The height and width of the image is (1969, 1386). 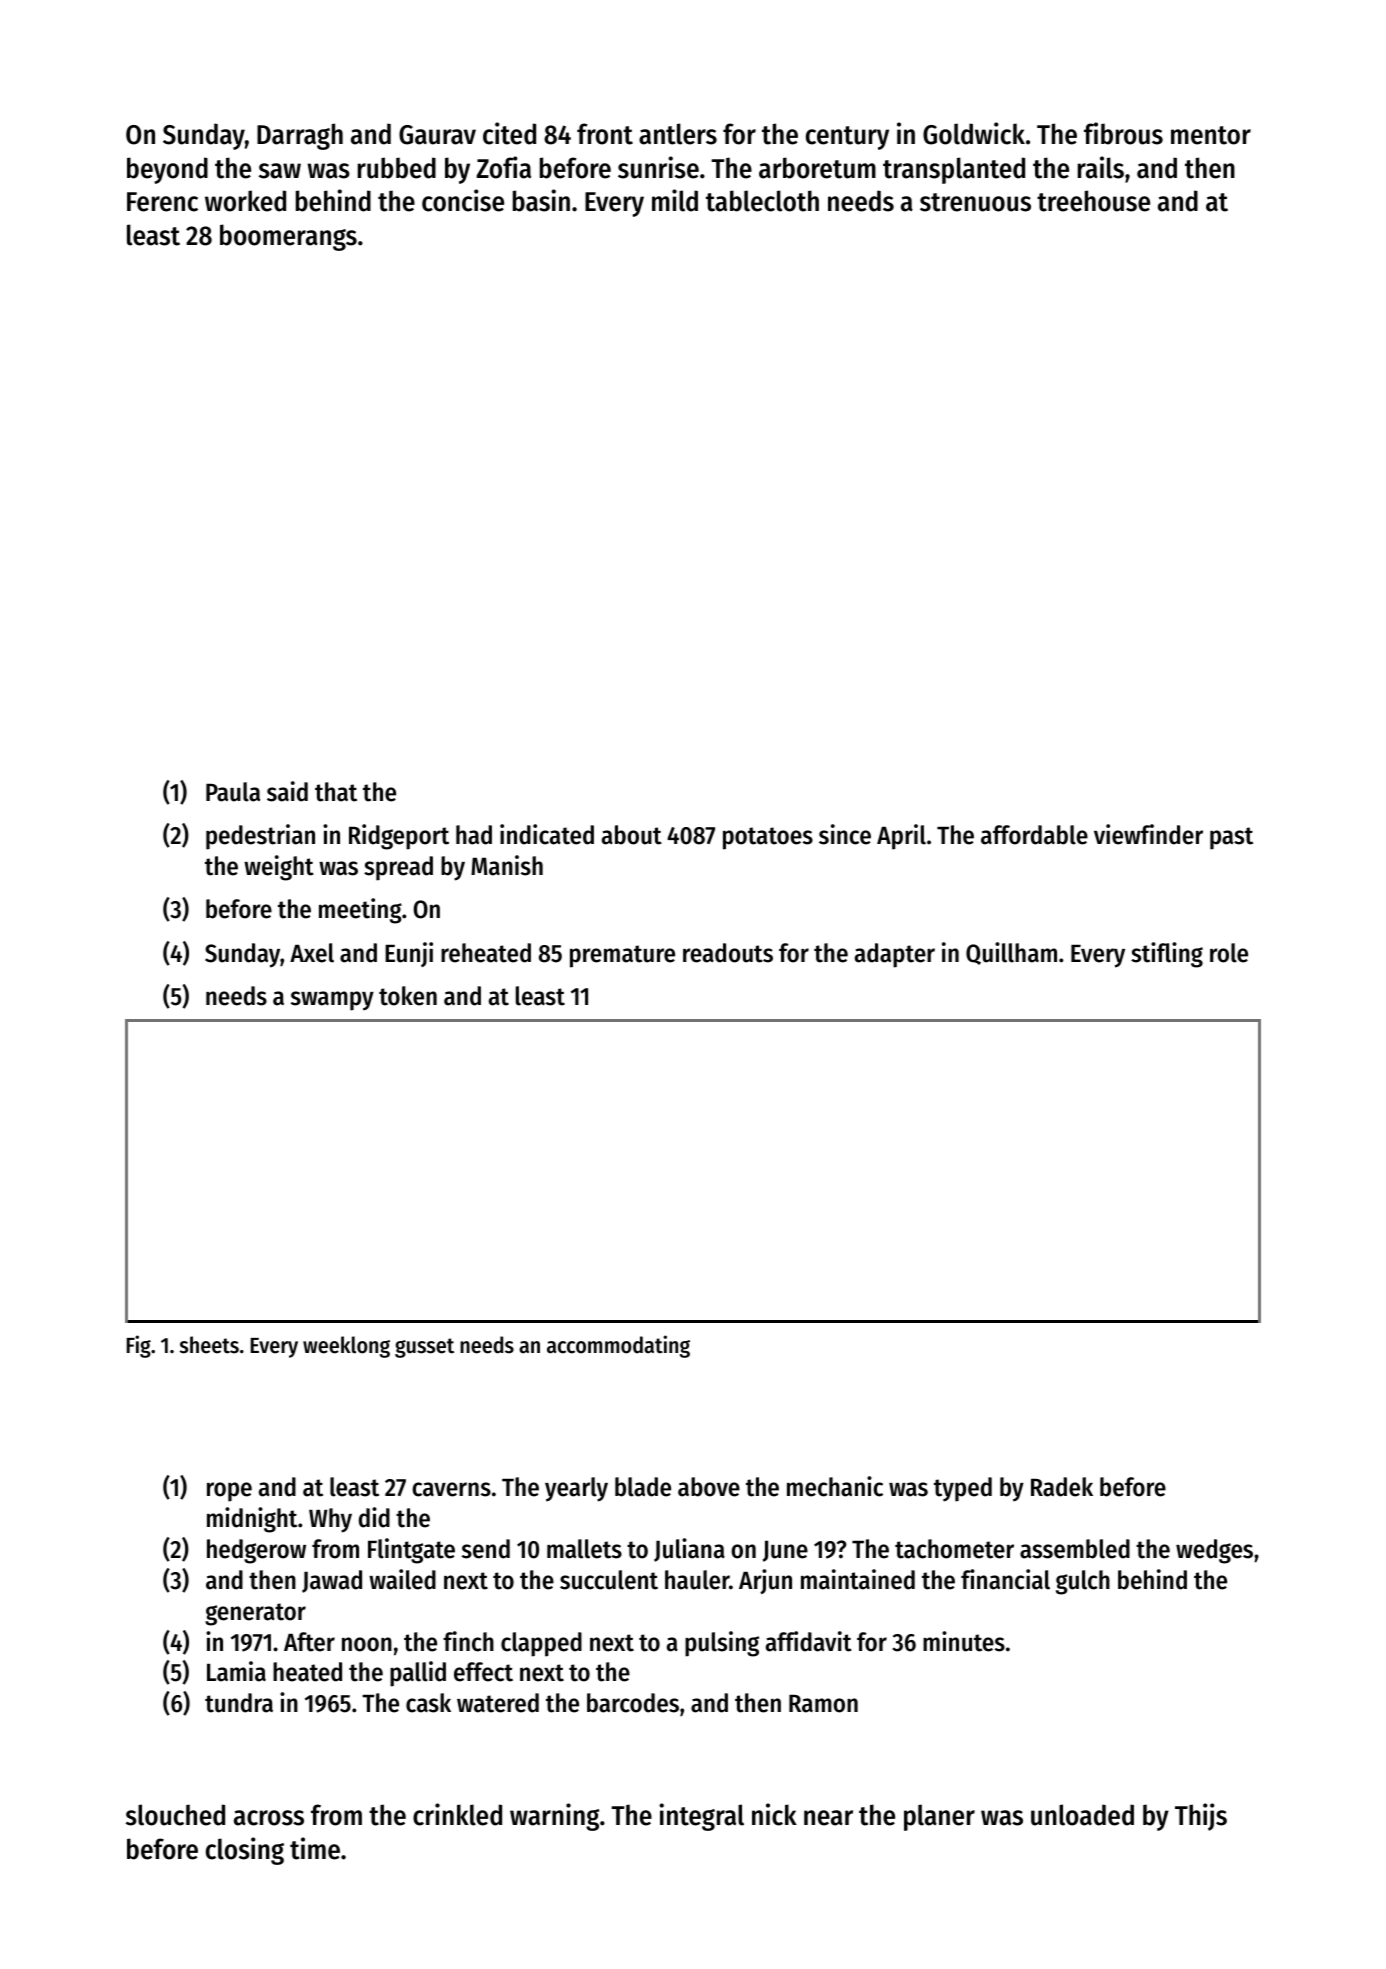 What do you see at coordinates (300, 136) in the image?
I see `Darragh` at bounding box center [300, 136].
